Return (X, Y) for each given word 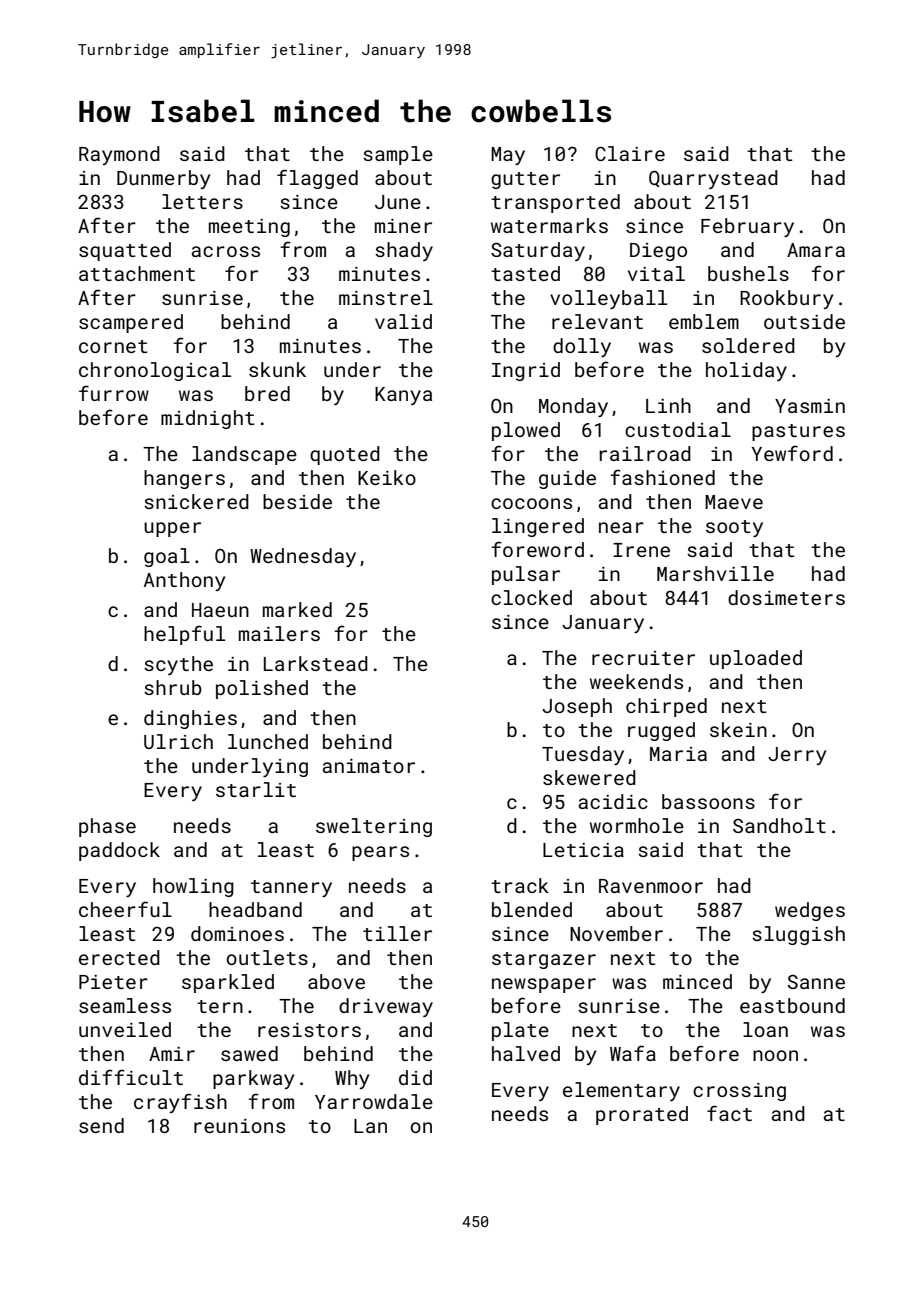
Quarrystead (713, 179)
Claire (630, 153)
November (616, 933)
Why (352, 1079)
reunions (239, 1126)
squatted (125, 251)
